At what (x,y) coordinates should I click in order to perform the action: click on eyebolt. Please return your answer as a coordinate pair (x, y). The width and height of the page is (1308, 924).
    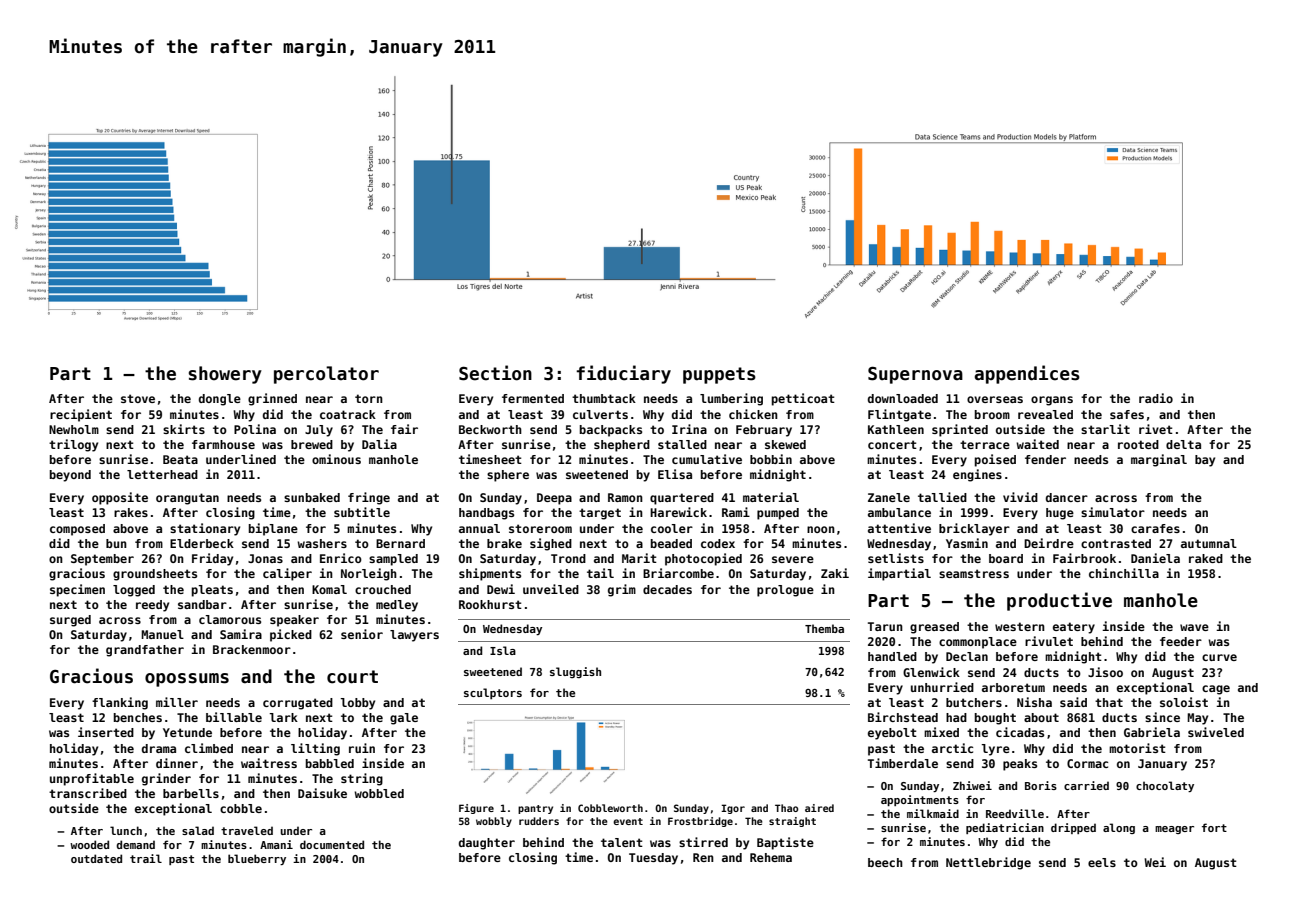
    Looking at the image, I should click on (892, 734).
